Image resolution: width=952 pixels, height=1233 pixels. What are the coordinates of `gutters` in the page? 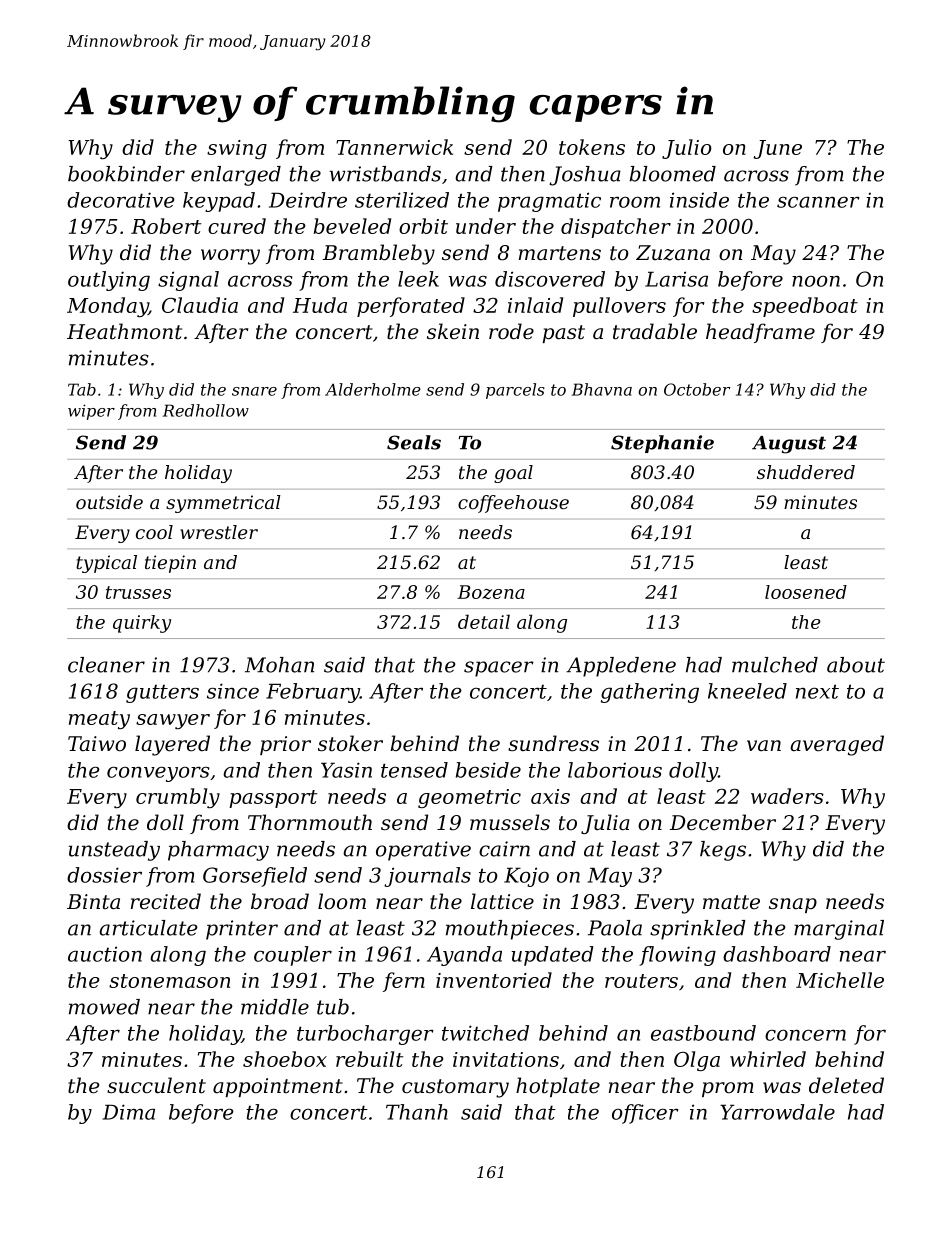 It's located at (162, 693).
